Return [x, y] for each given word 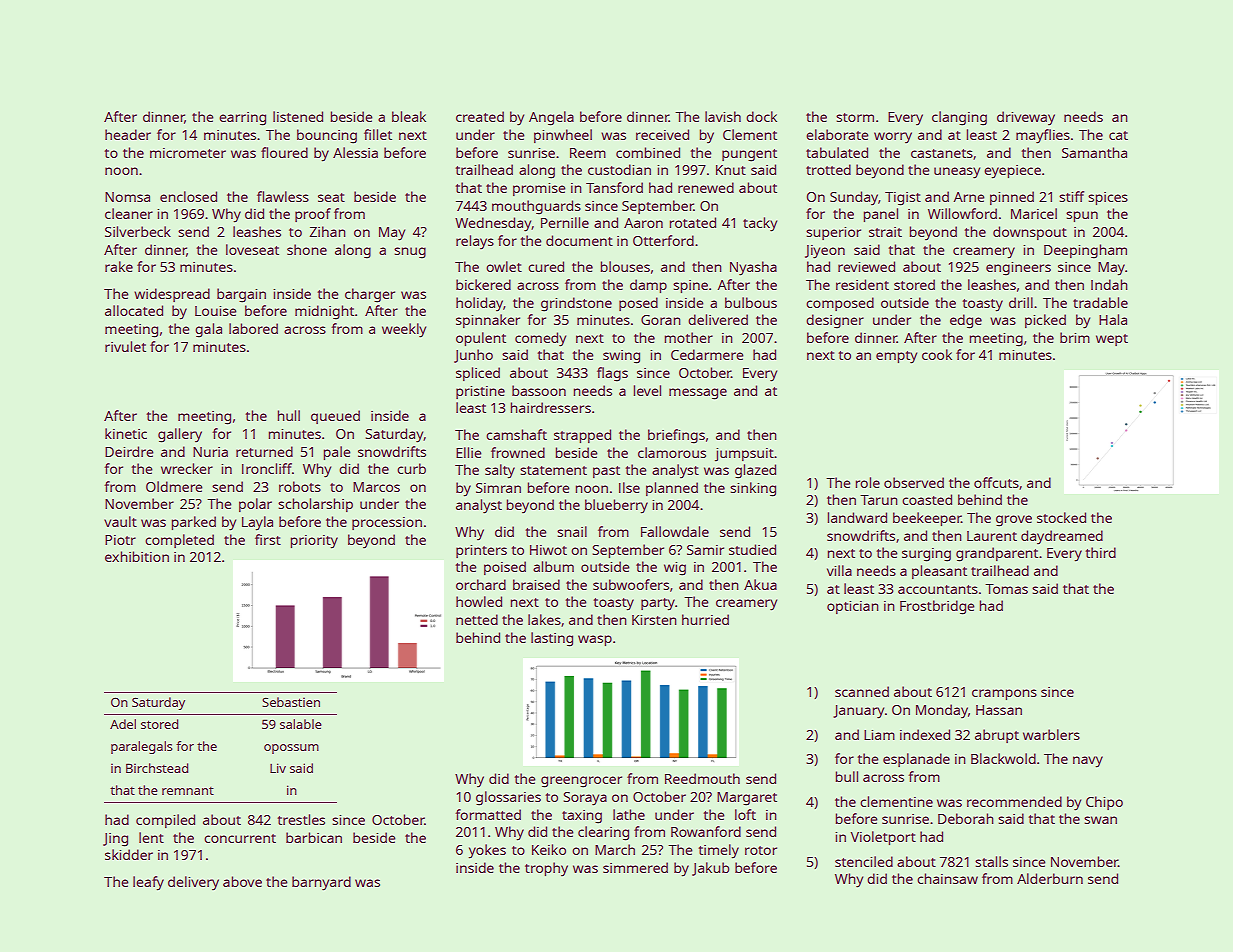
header [128, 134]
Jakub [710, 869]
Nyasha [753, 268]
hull [289, 415]
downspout [1030, 233]
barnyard [321, 883]
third [1101, 552]
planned [672, 489]
